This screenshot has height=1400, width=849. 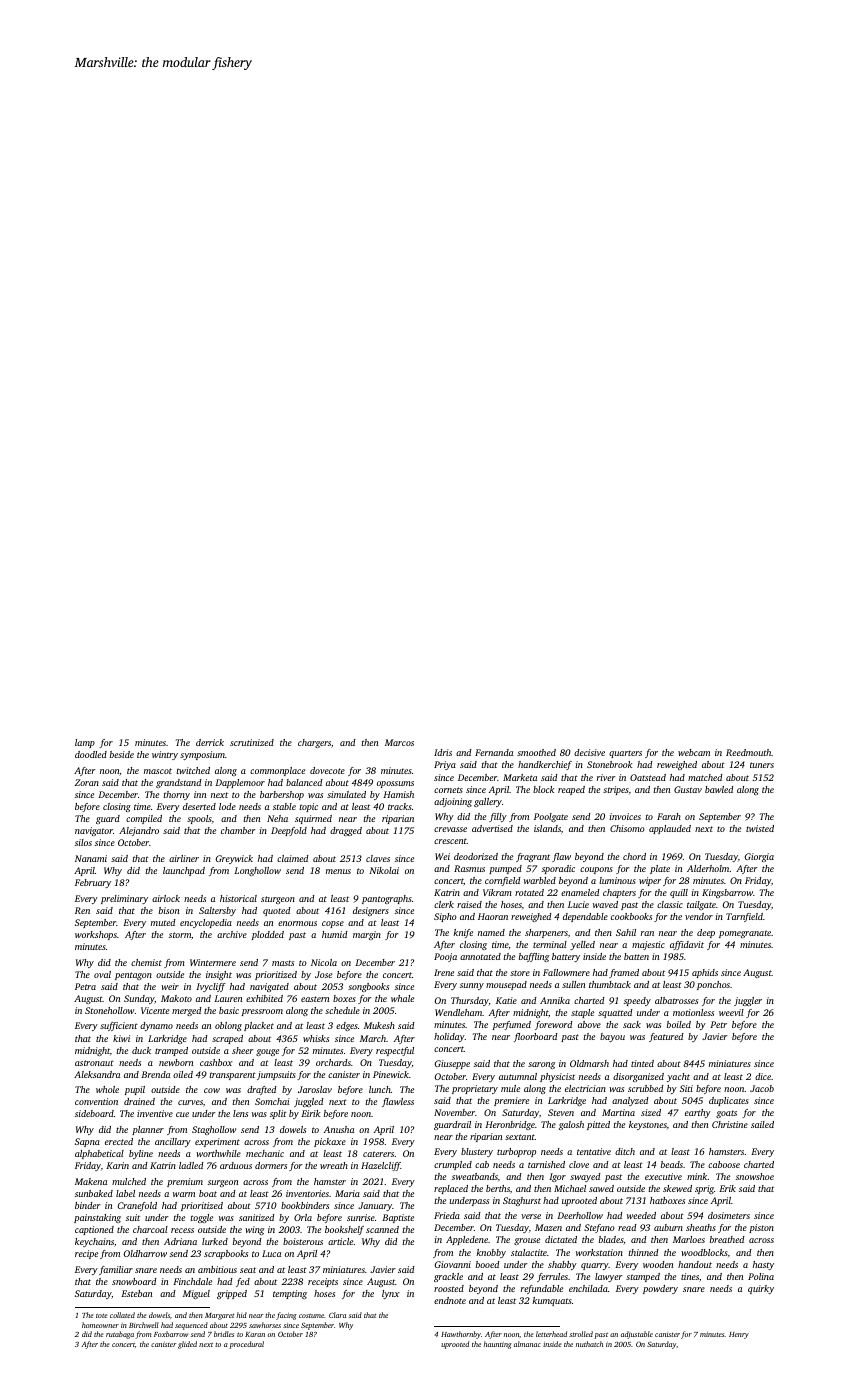 What do you see at coordinates (589, 1024) in the screenshot?
I see `above` at bounding box center [589, 1024].
